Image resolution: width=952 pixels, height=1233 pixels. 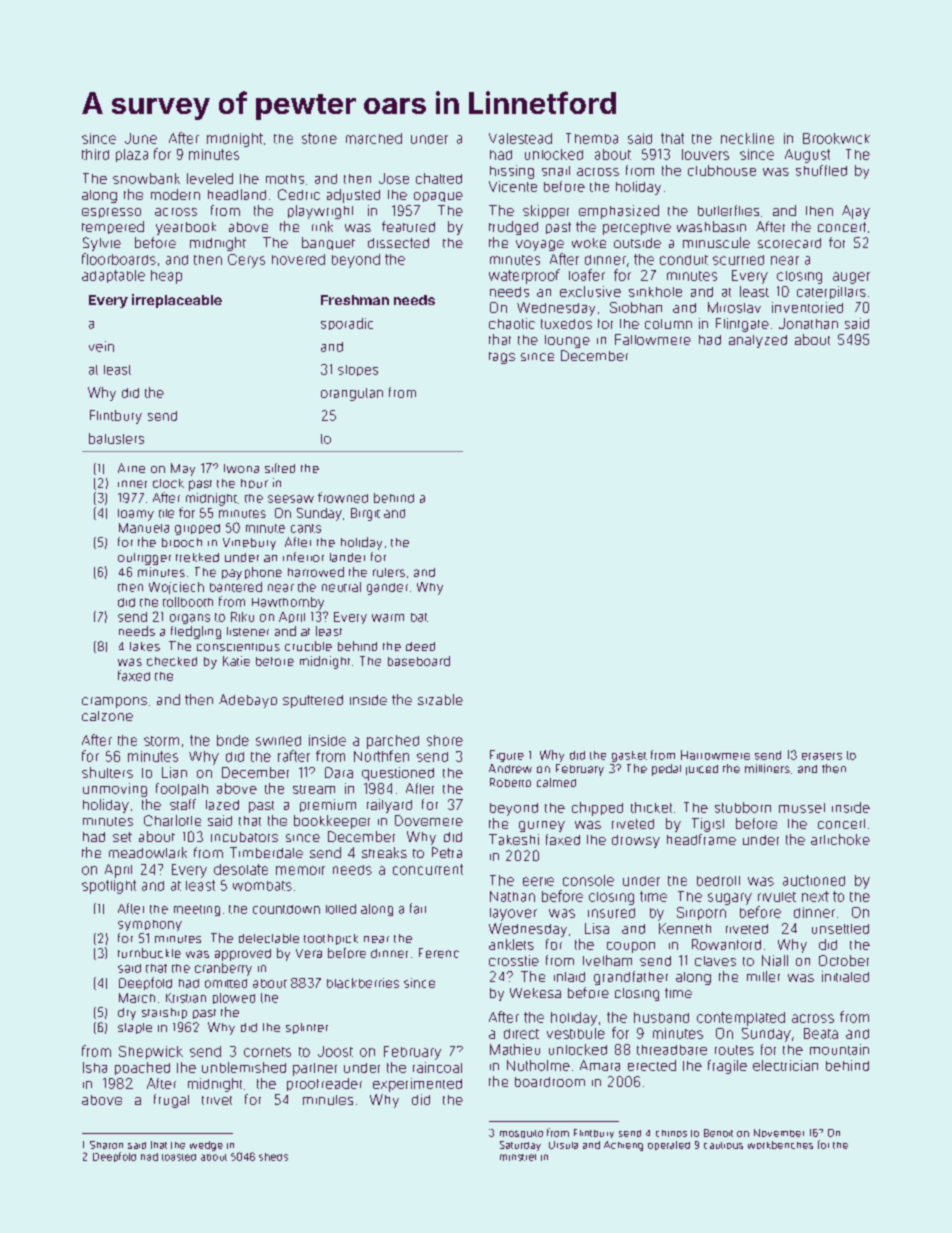 What do you see at coordinates (141, 138) in the document?
I see `June` at bounding box center [141, 138].
